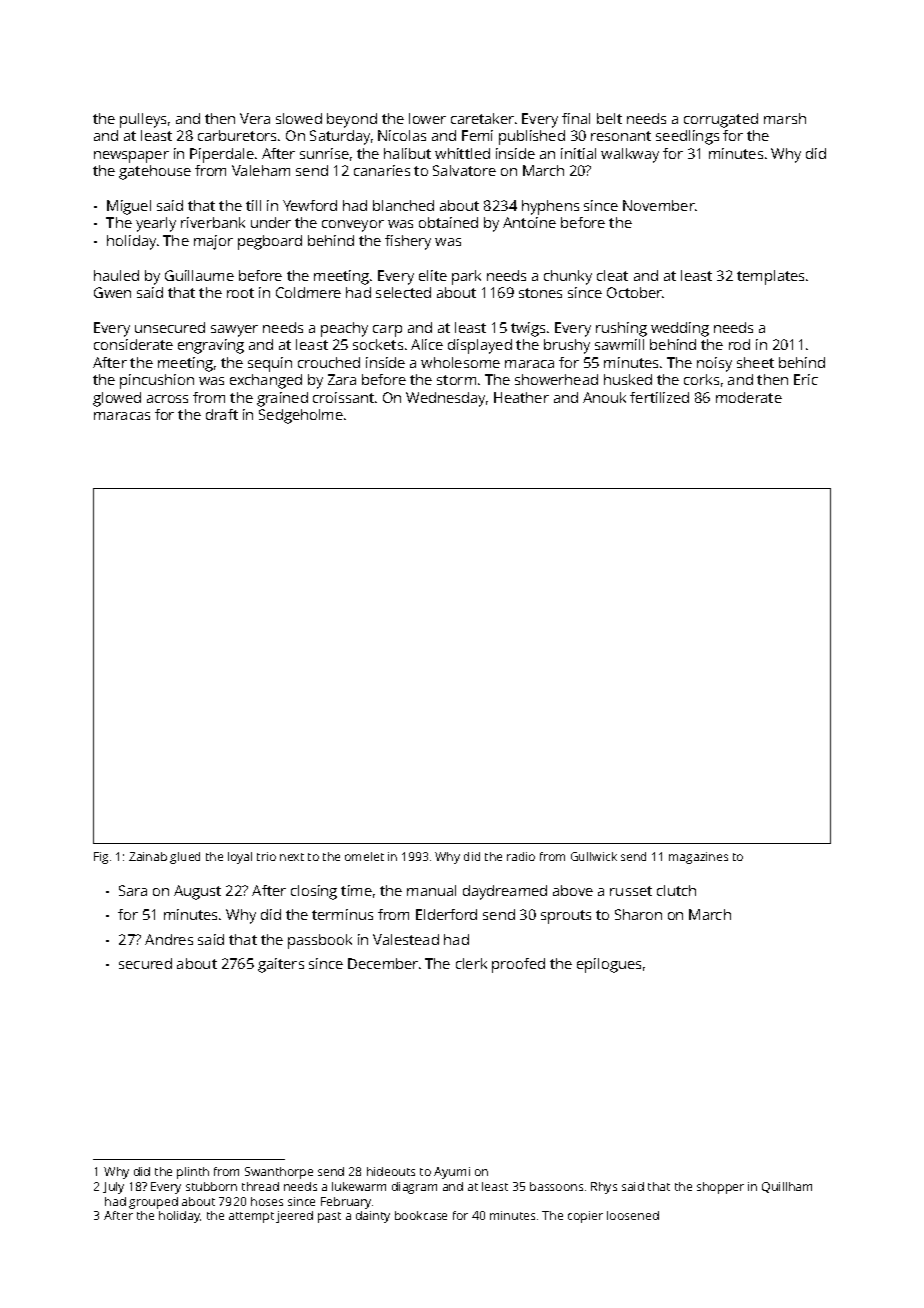  What do you see at coordinates (153, 1203) in the image?
I see `grouped` at bounding box center [153, 1203].
